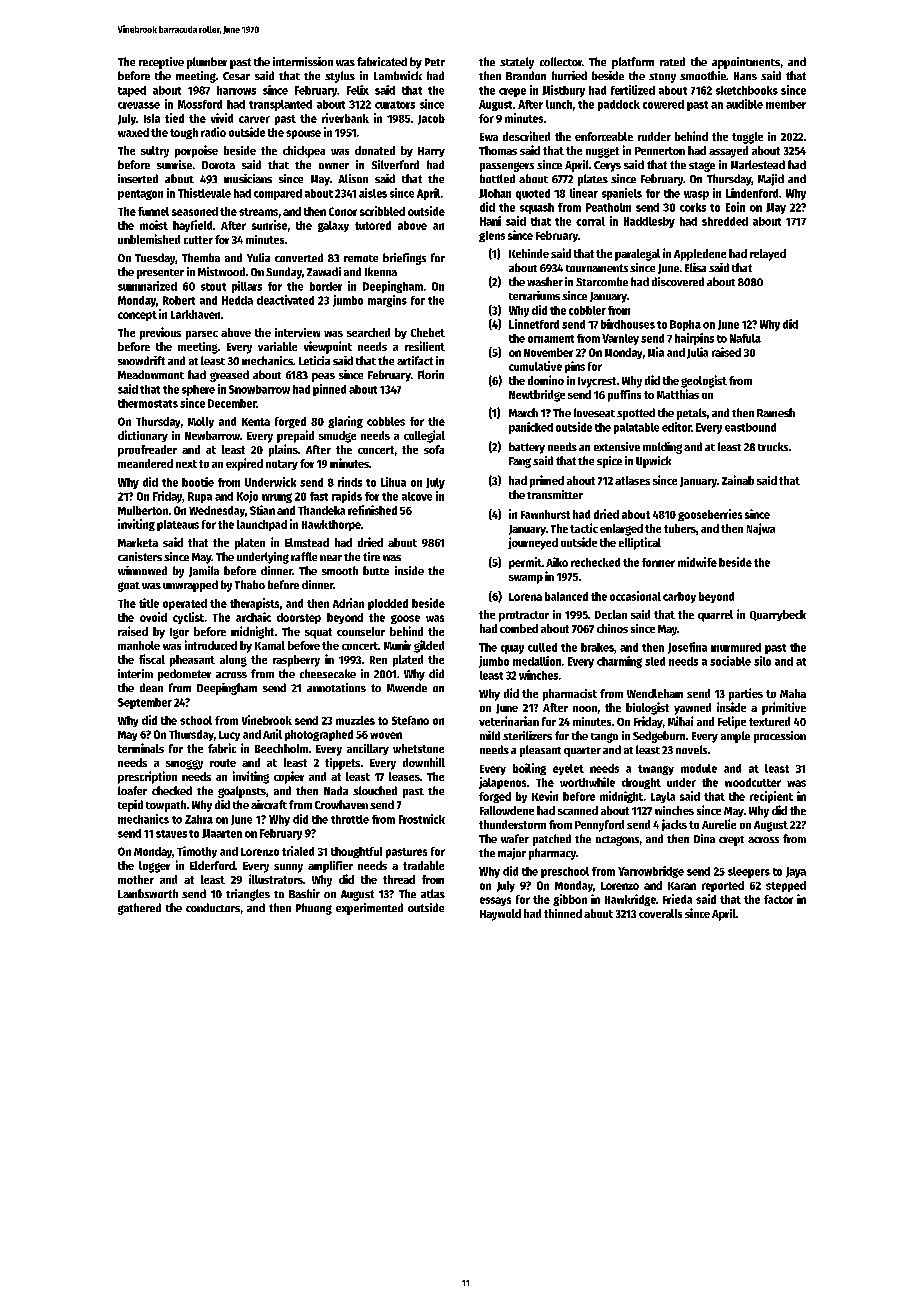 Image resolution: width=924 pixels, height=1308 pixels. What do you see at coordinates (768, 255) in the screenshot?
I see `relayed` at bounding box center [768, 255].
